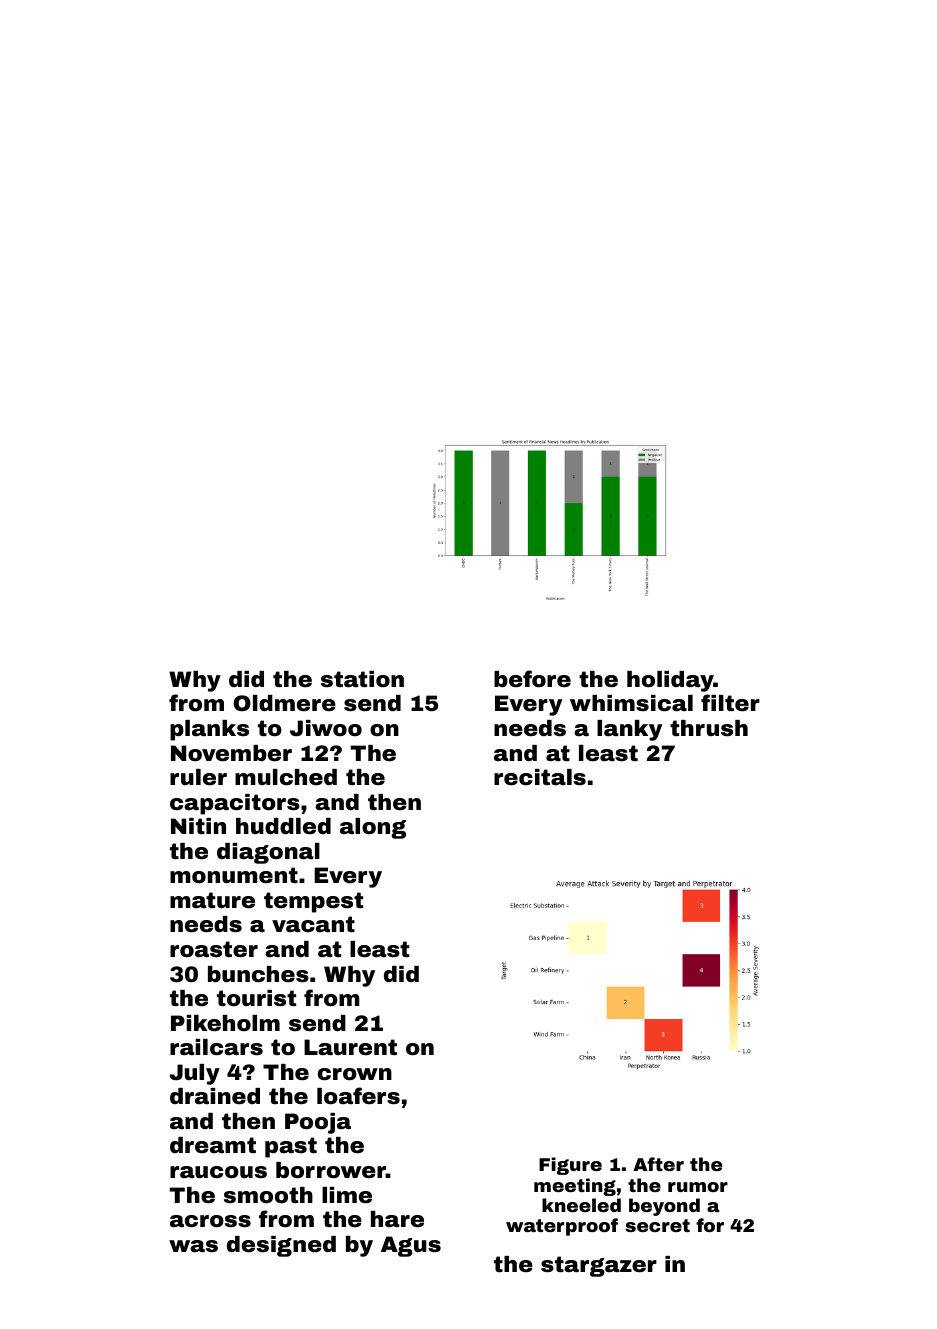 The height and width of the image is (1329, 937). I want to click on Jiwoo, so click(326, 728).
